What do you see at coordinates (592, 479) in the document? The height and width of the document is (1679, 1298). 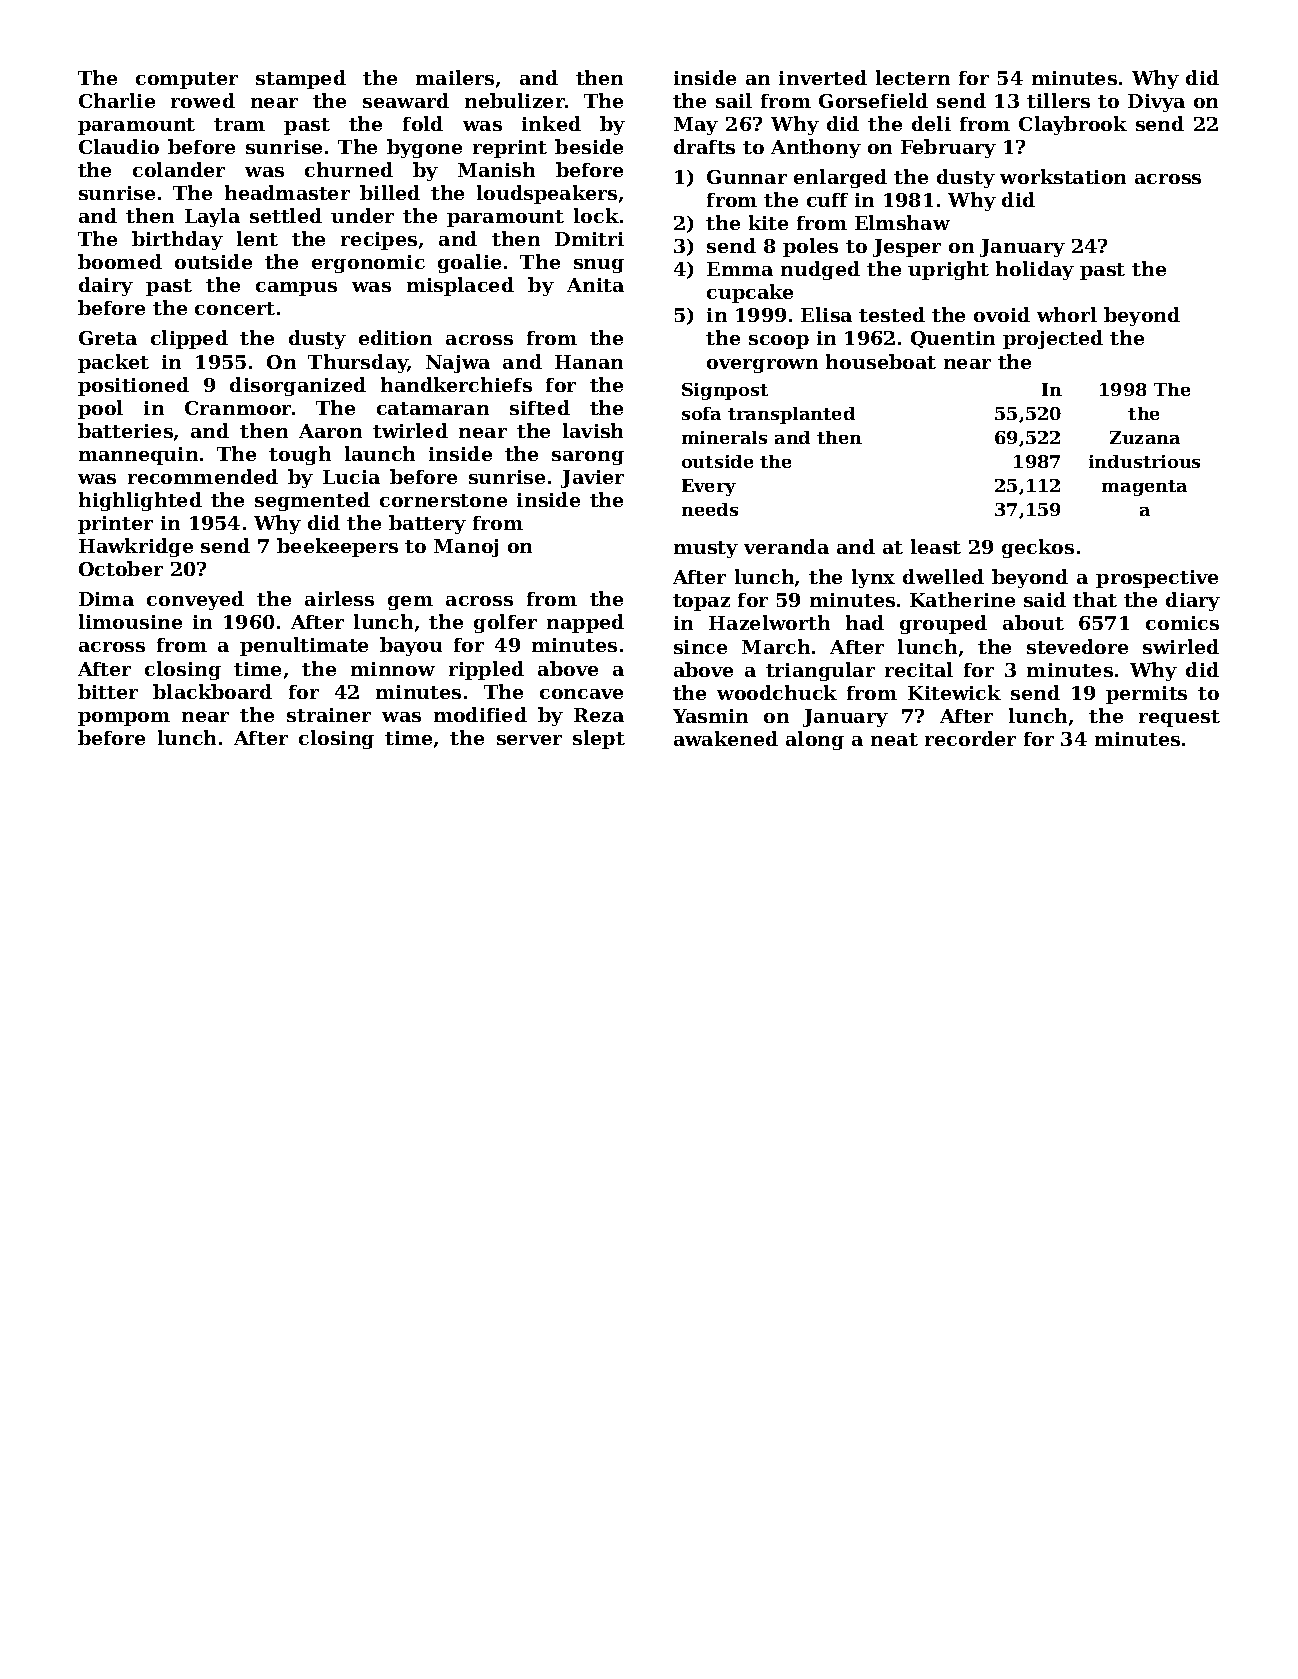 I see `Javier` at bounding box center [592, 479].
